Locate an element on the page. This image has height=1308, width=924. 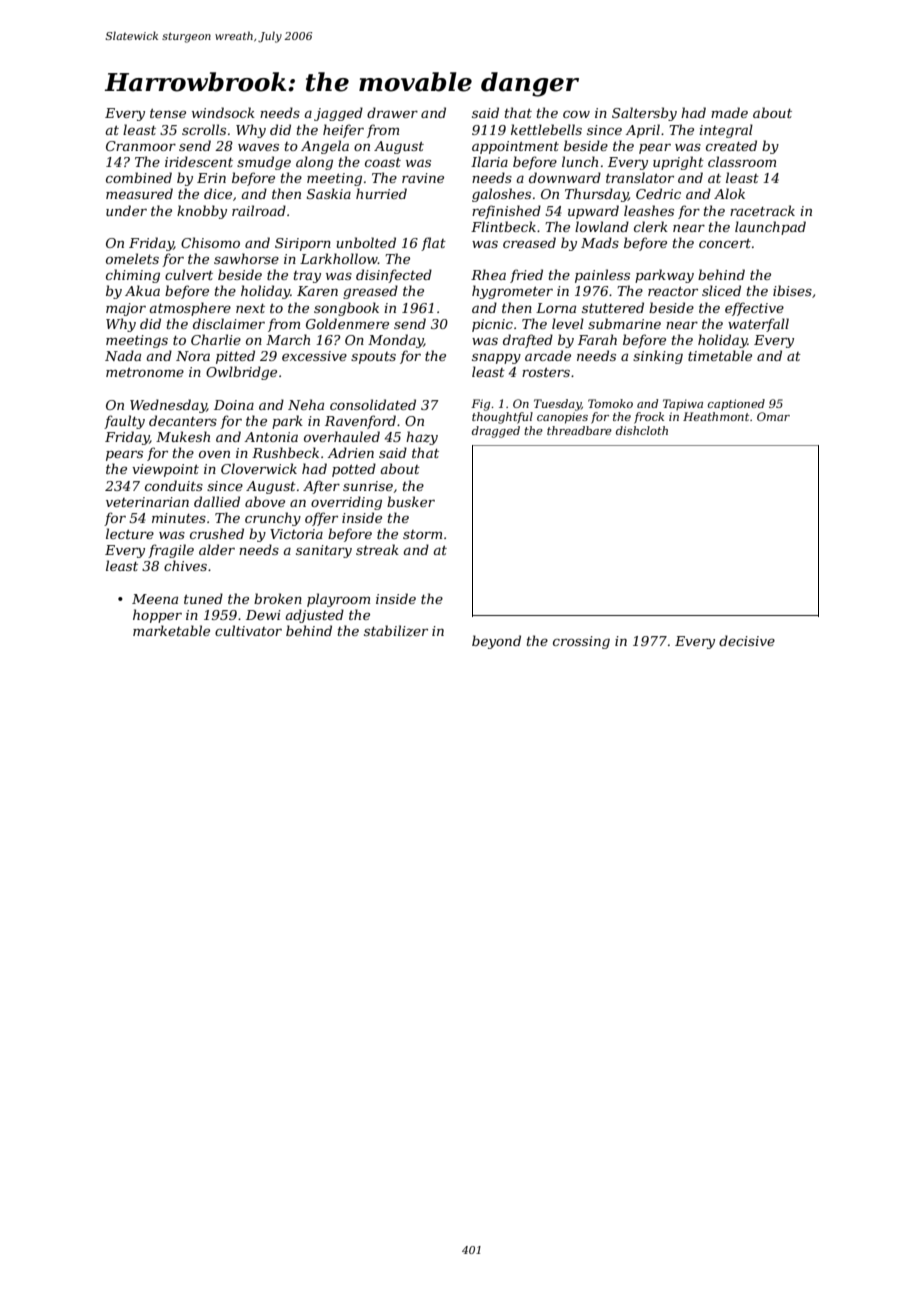
painless is located at coordinates (602, 276).
